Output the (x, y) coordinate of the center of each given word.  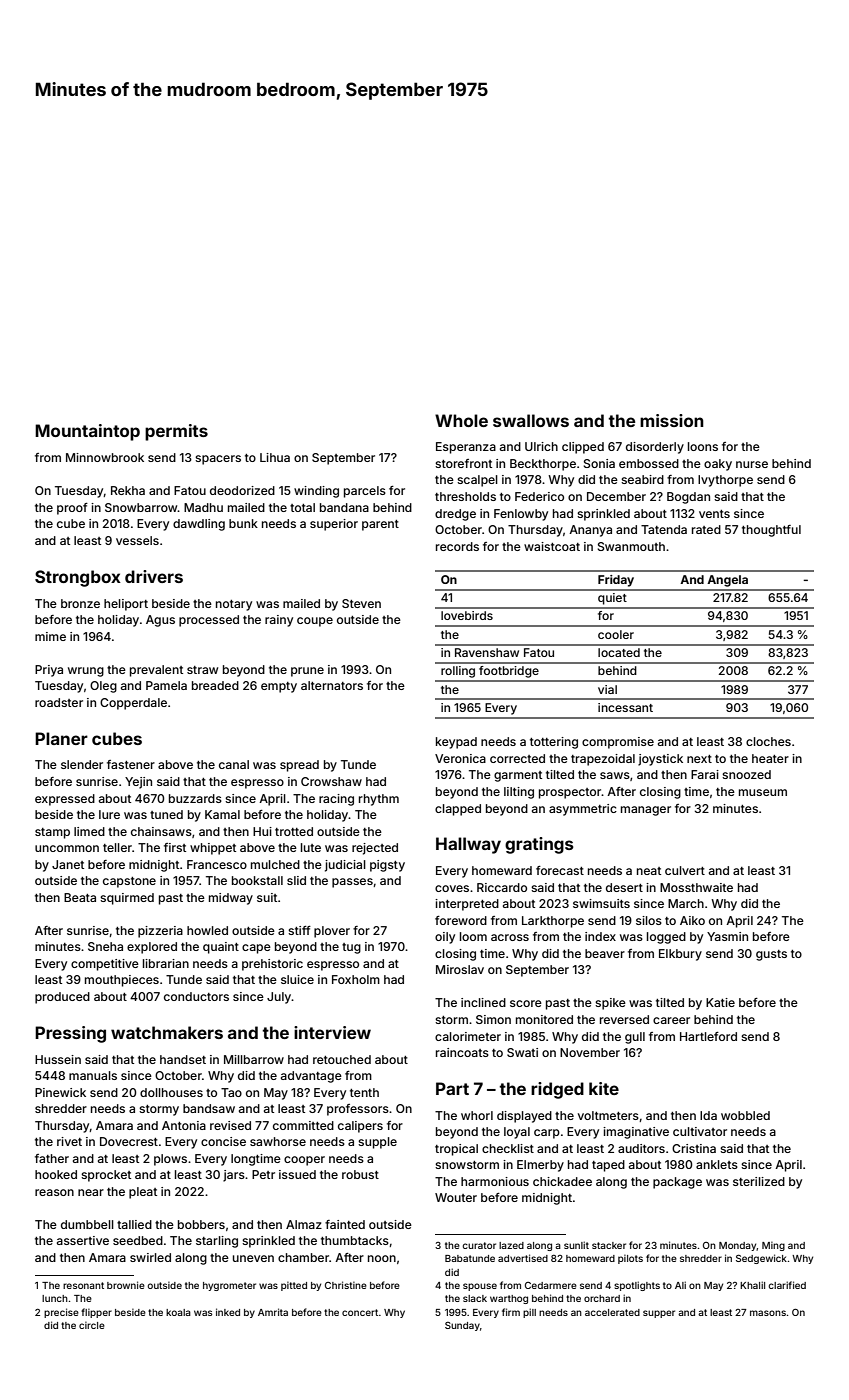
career (671, 1020)
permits (176, 432)
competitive (105, 965)
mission (672, 420)
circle (92, 1325)
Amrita (273, 1312)
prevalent (156, 671)
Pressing (70, 1034)
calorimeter (468, 1036)
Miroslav (460, 969)
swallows (531, 420)
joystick (660, 760)
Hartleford (708, 1036)
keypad (456, 743)
